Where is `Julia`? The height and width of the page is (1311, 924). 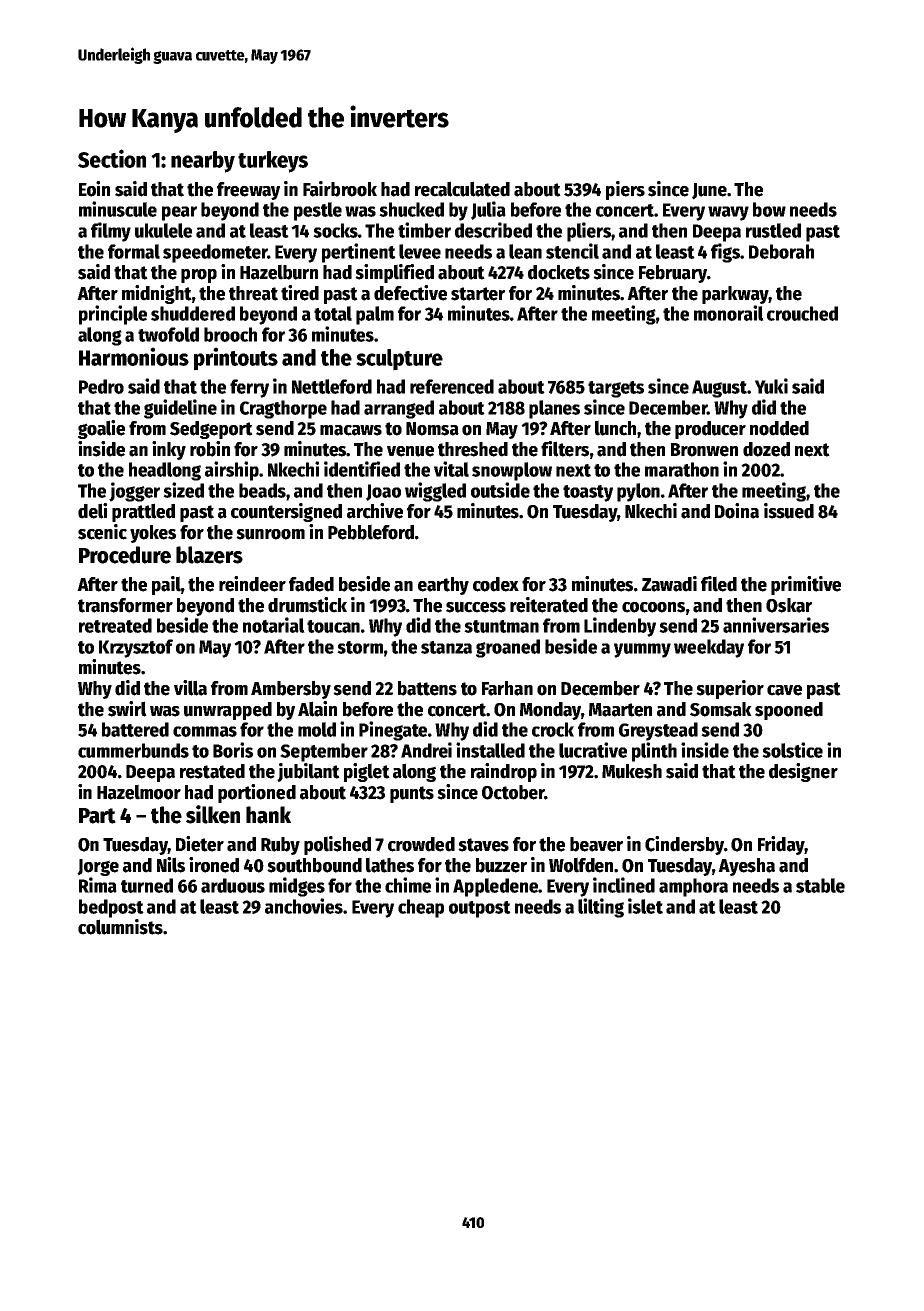 Julia is located at coordinates (488, 210).
